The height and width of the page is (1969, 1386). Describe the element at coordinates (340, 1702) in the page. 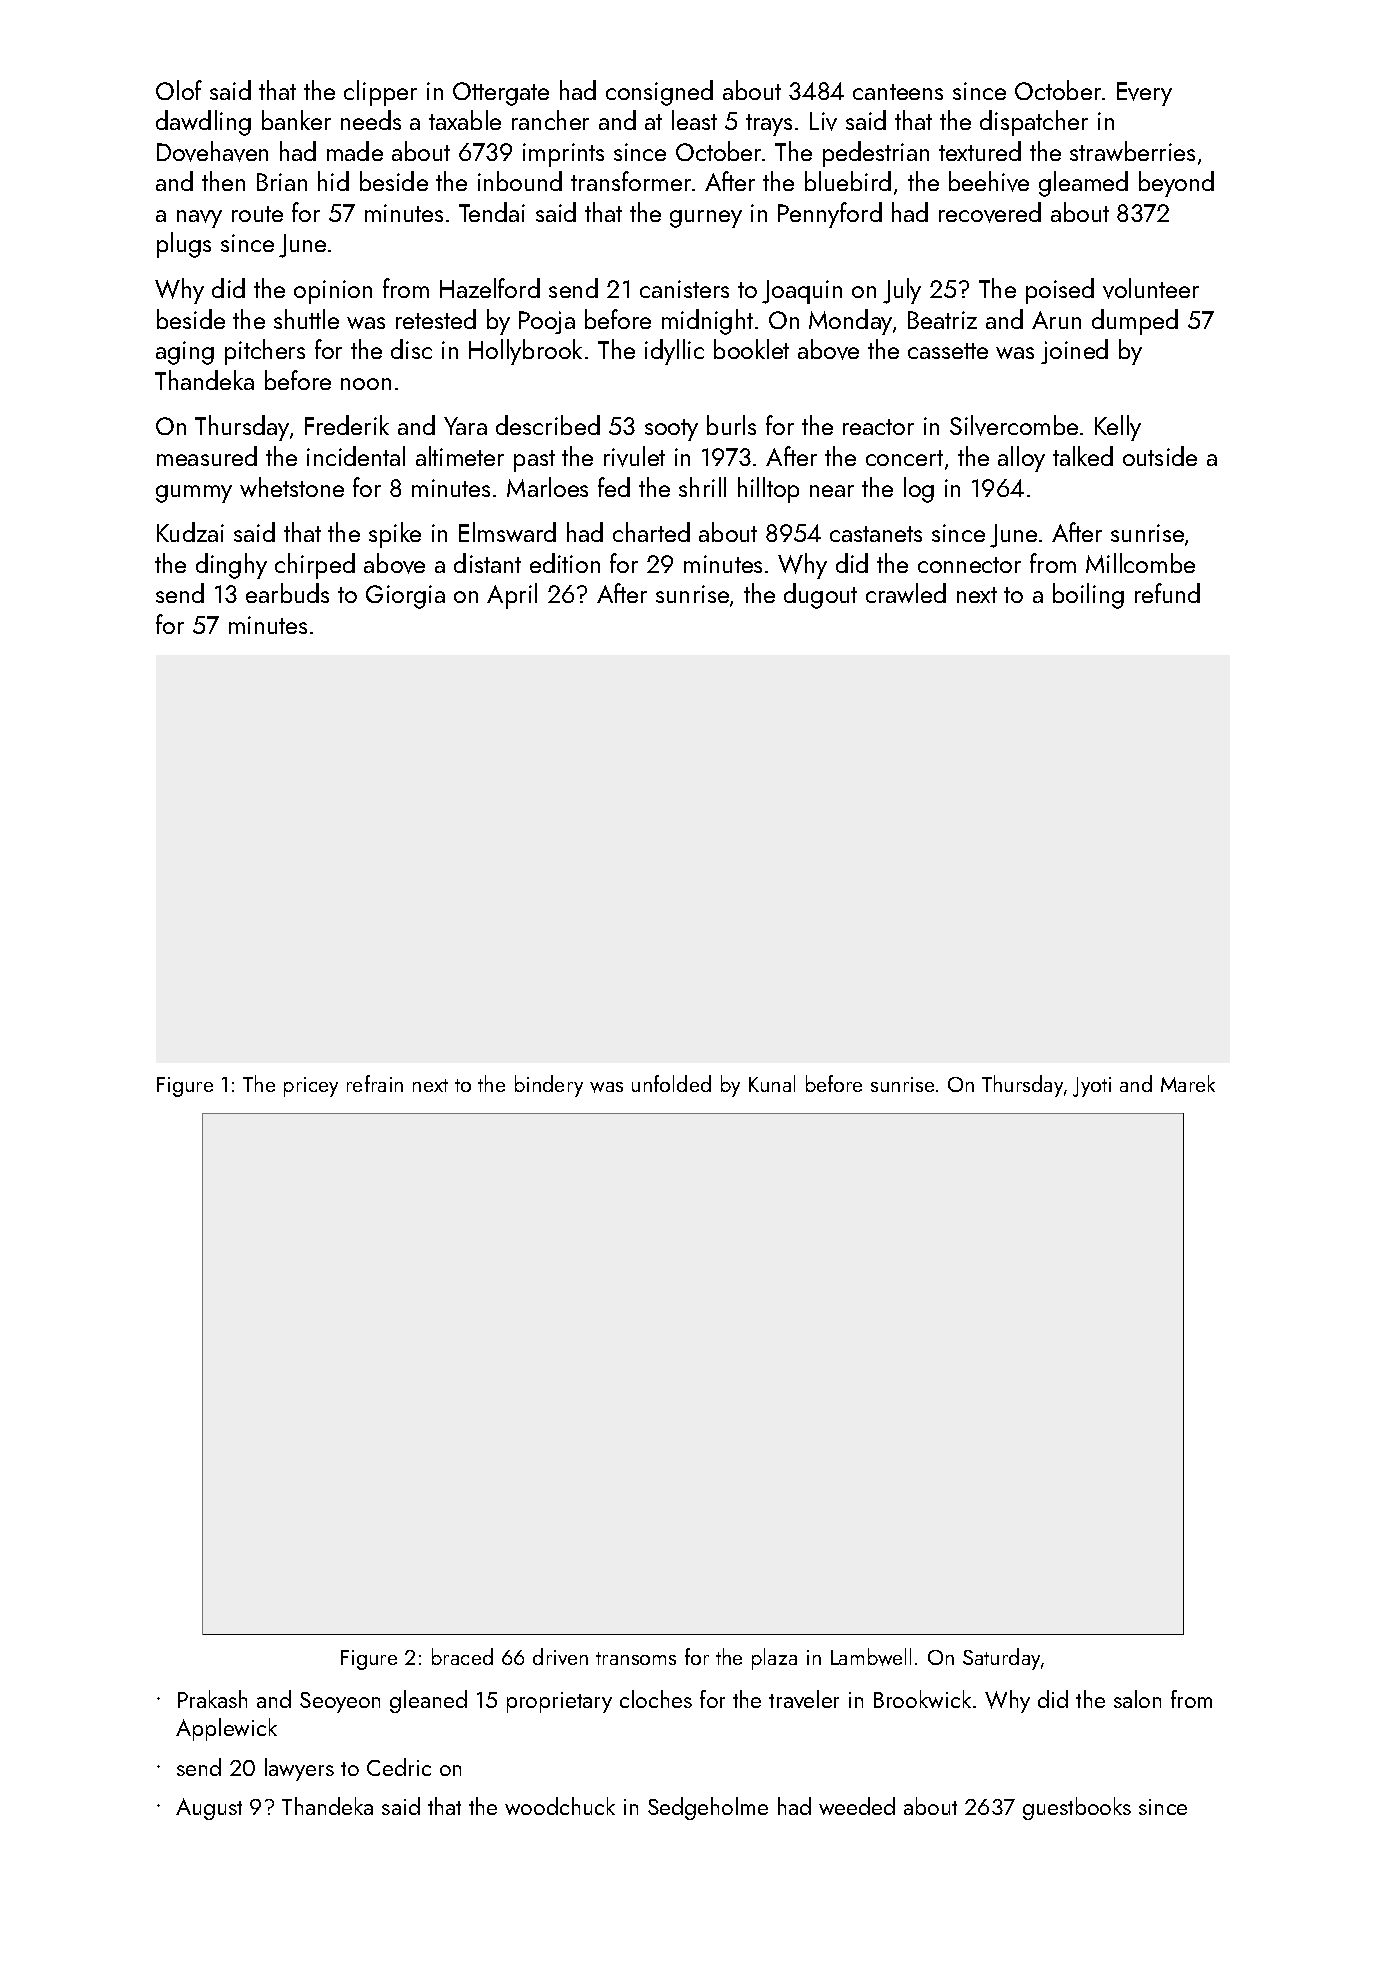

I see `Seoyeon` at that location.
